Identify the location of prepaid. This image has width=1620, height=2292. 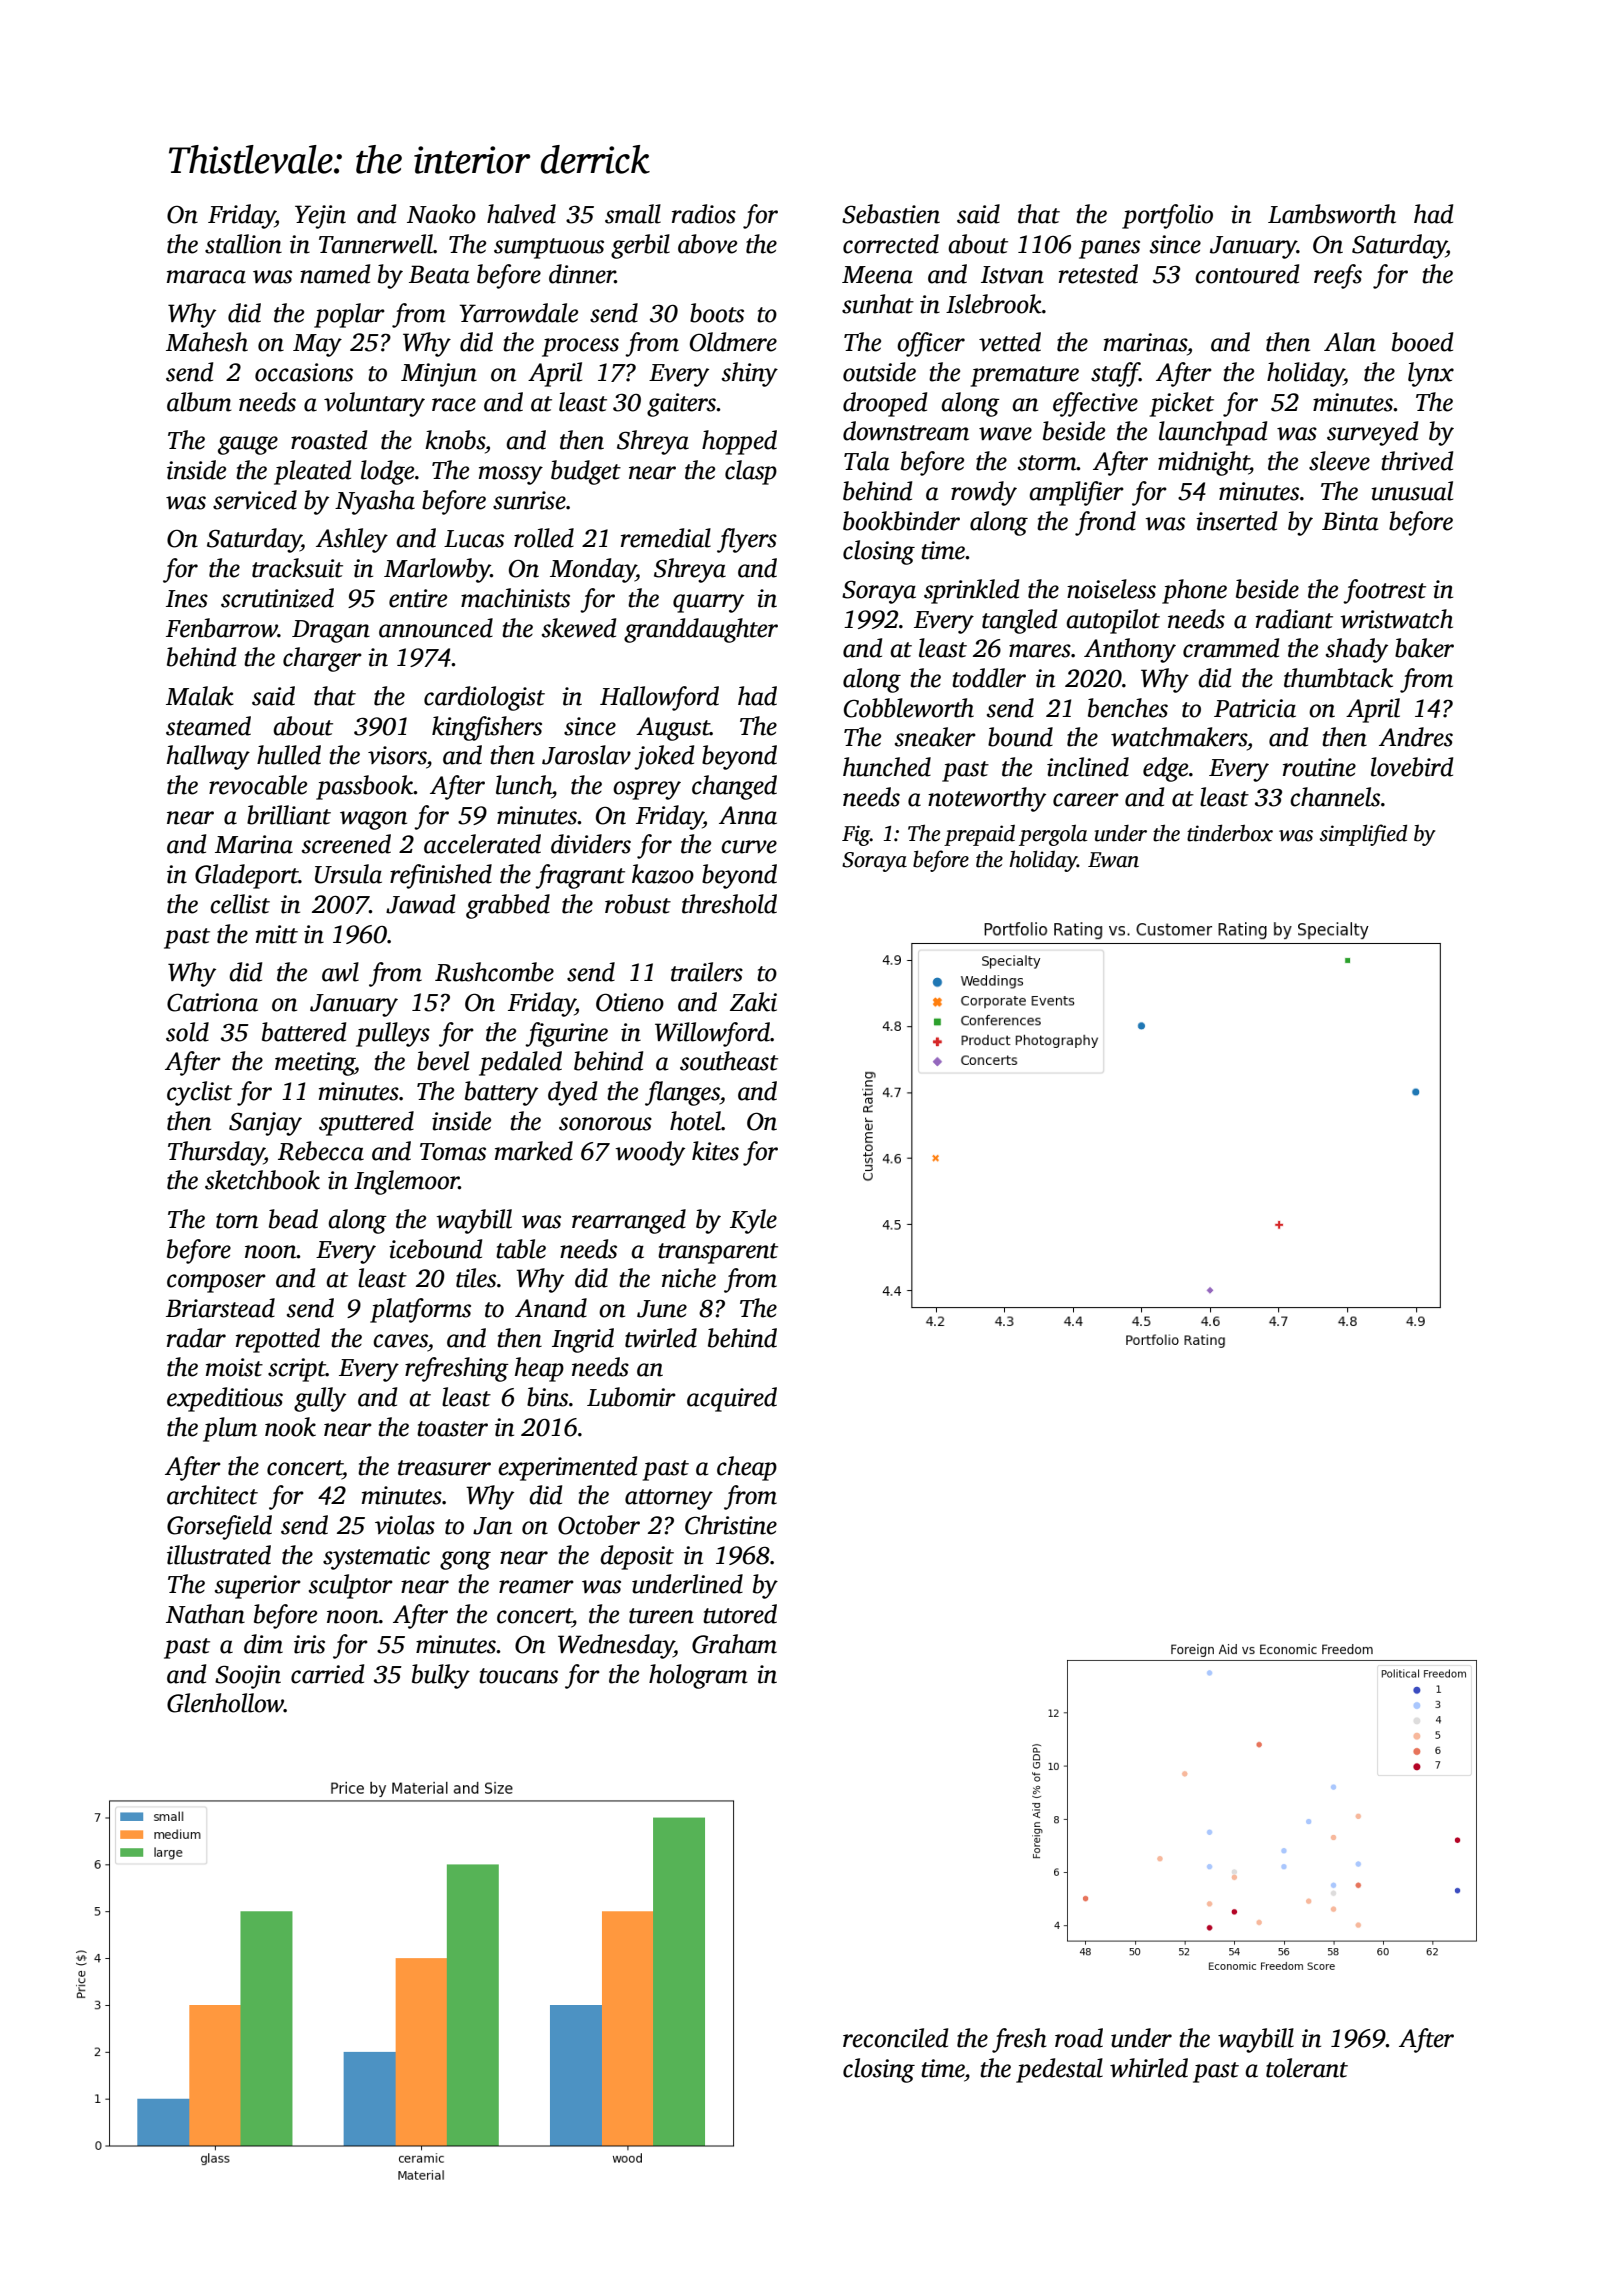
(979, 835).
